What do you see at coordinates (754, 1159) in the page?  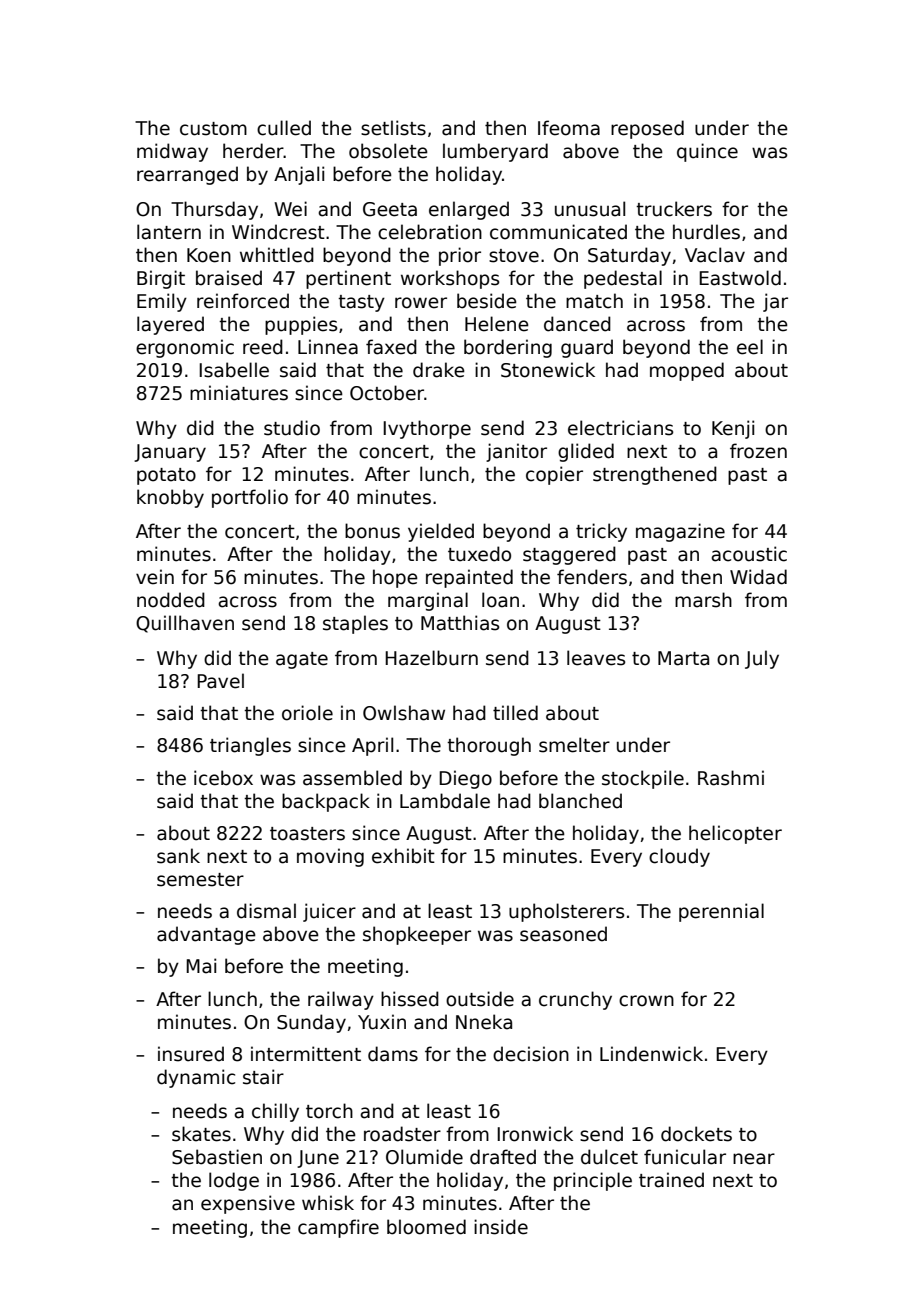 I see `near` at bounding box center [754, 1159].
